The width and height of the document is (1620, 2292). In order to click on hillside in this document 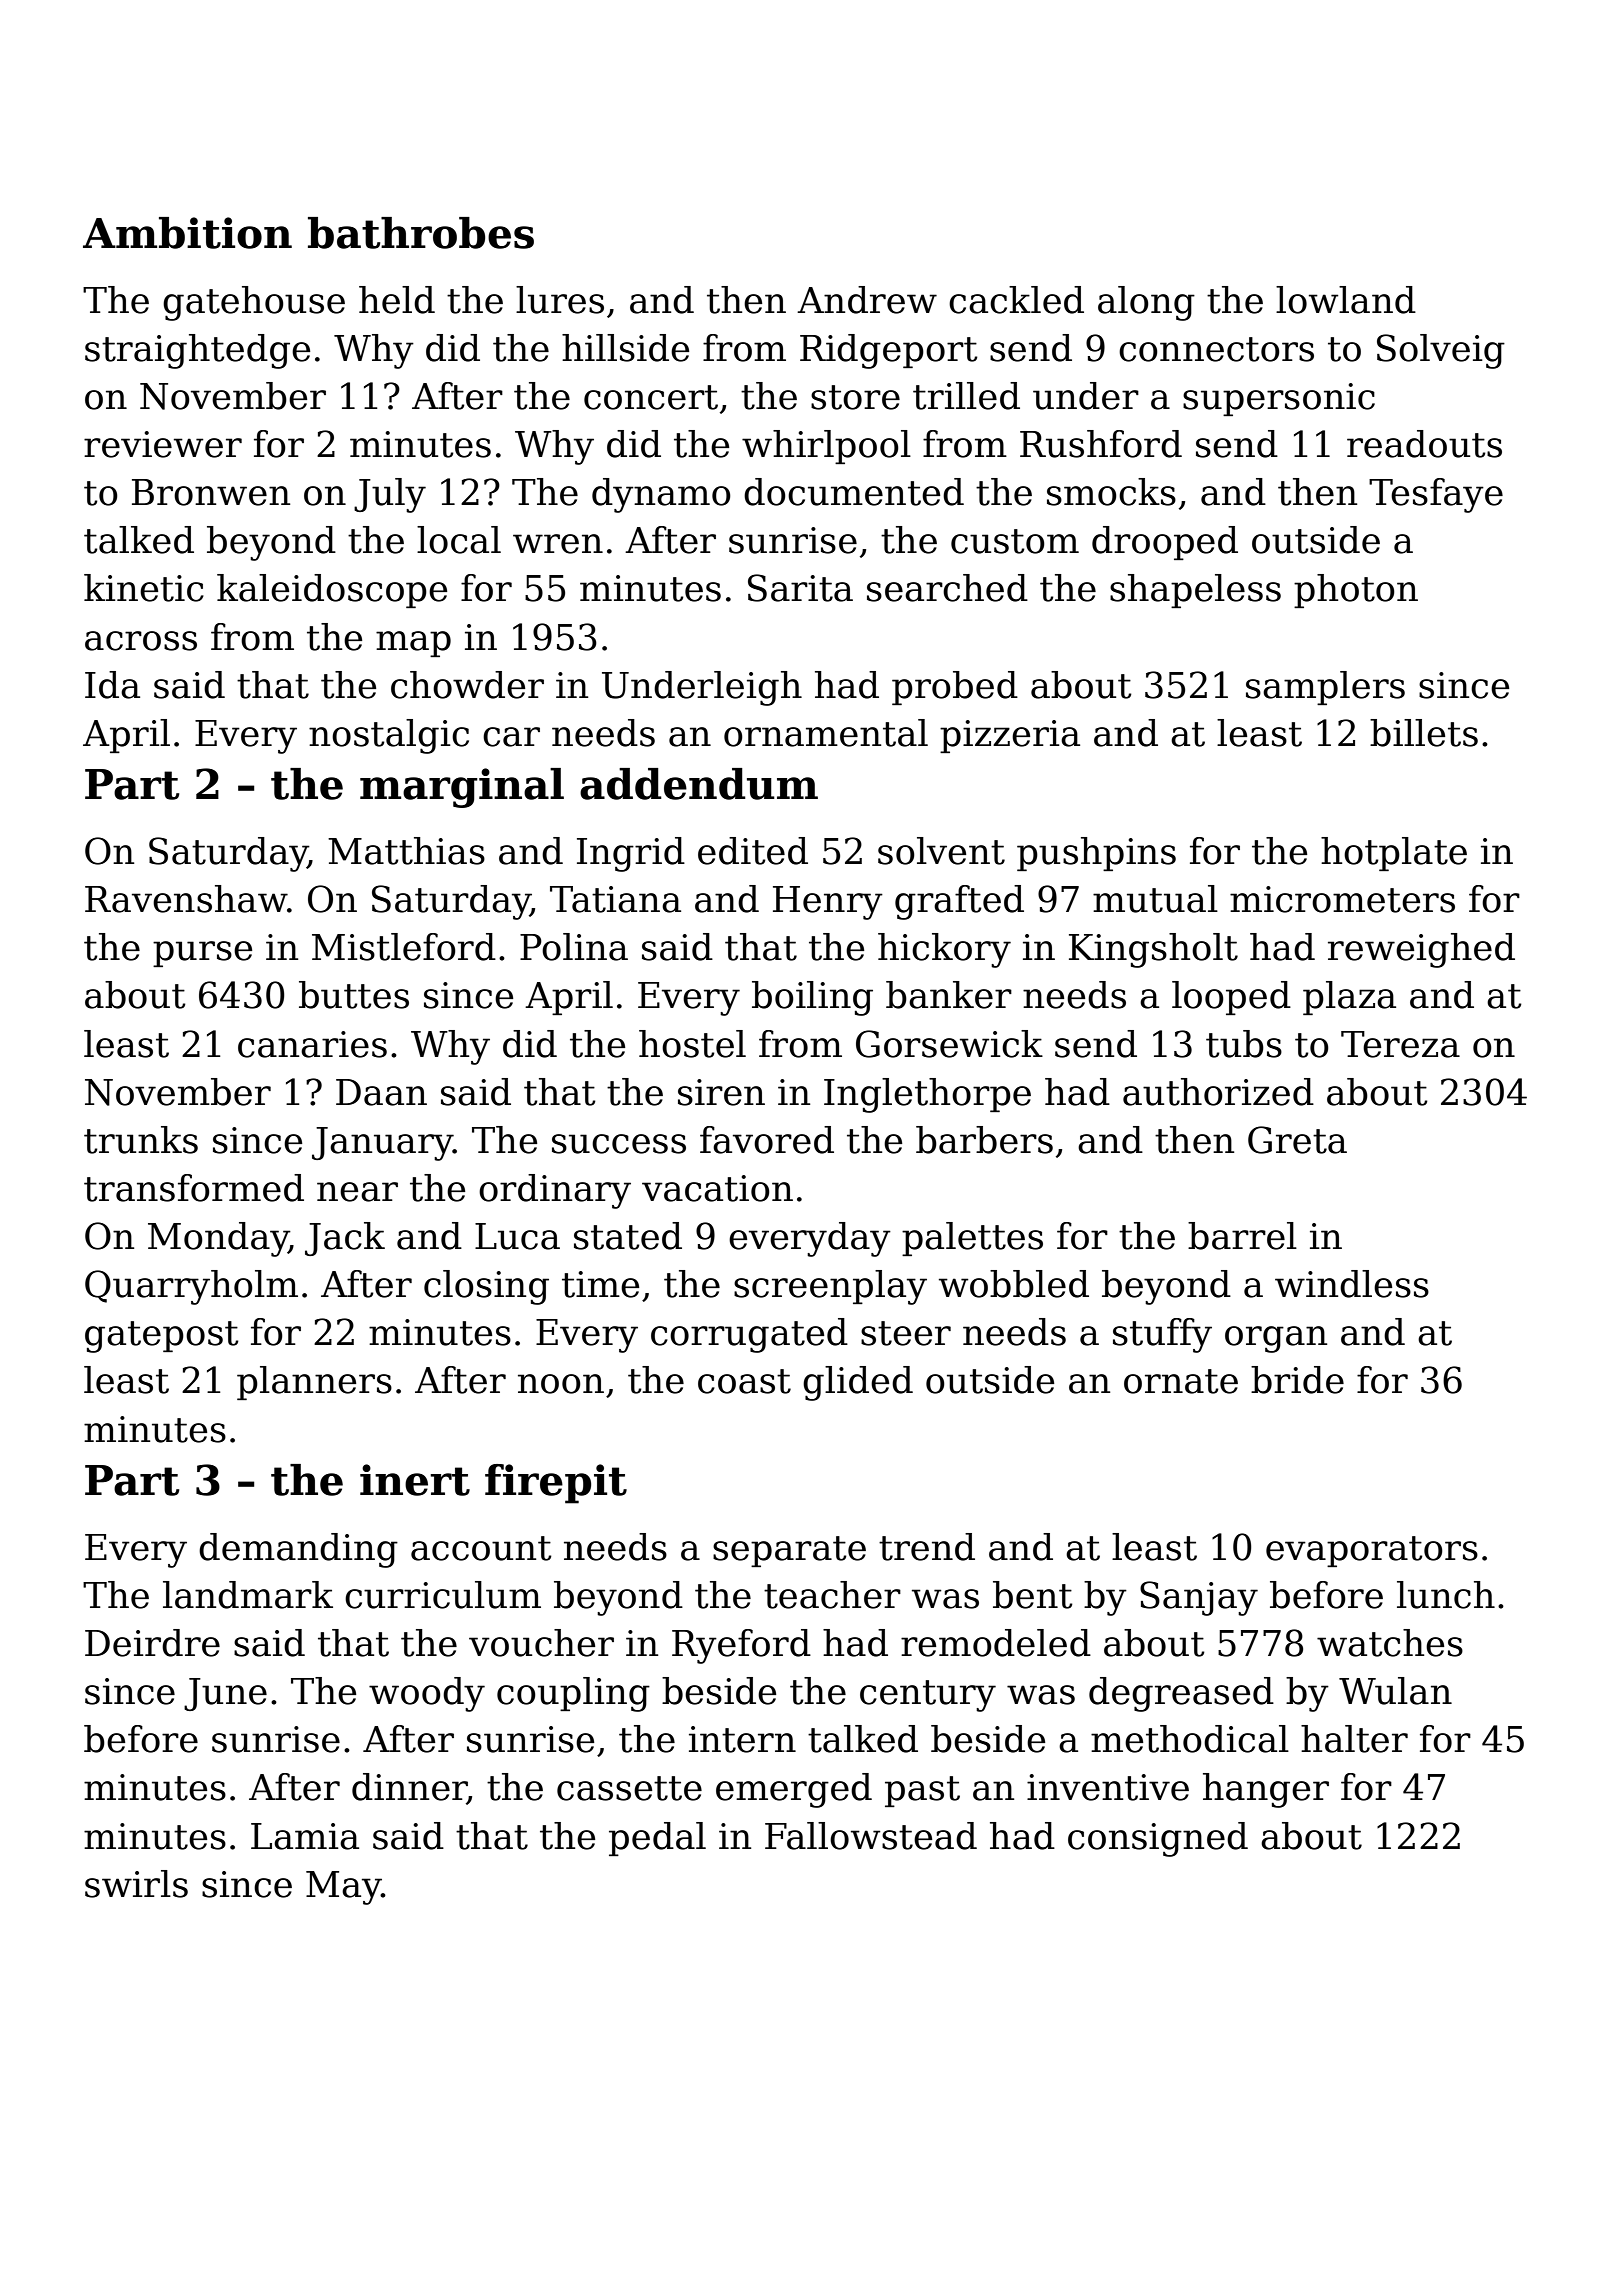, I will do `click(625, 348)`.
